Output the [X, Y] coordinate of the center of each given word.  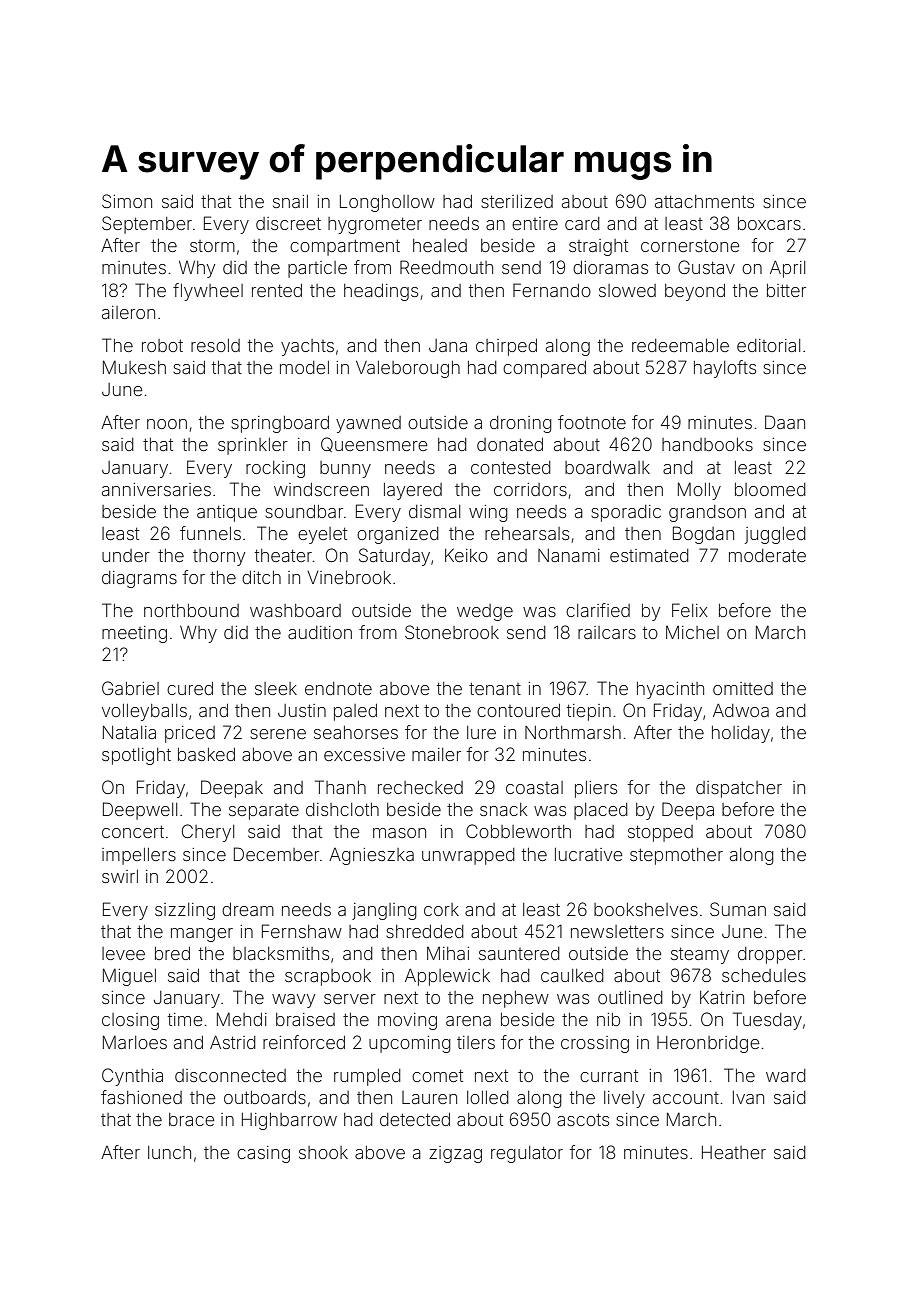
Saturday [394, 557]
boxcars [769, 223]
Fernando [552, 290]
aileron [128, 312]
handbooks [707, 444]
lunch [169, 1152]
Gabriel [130, 688]
